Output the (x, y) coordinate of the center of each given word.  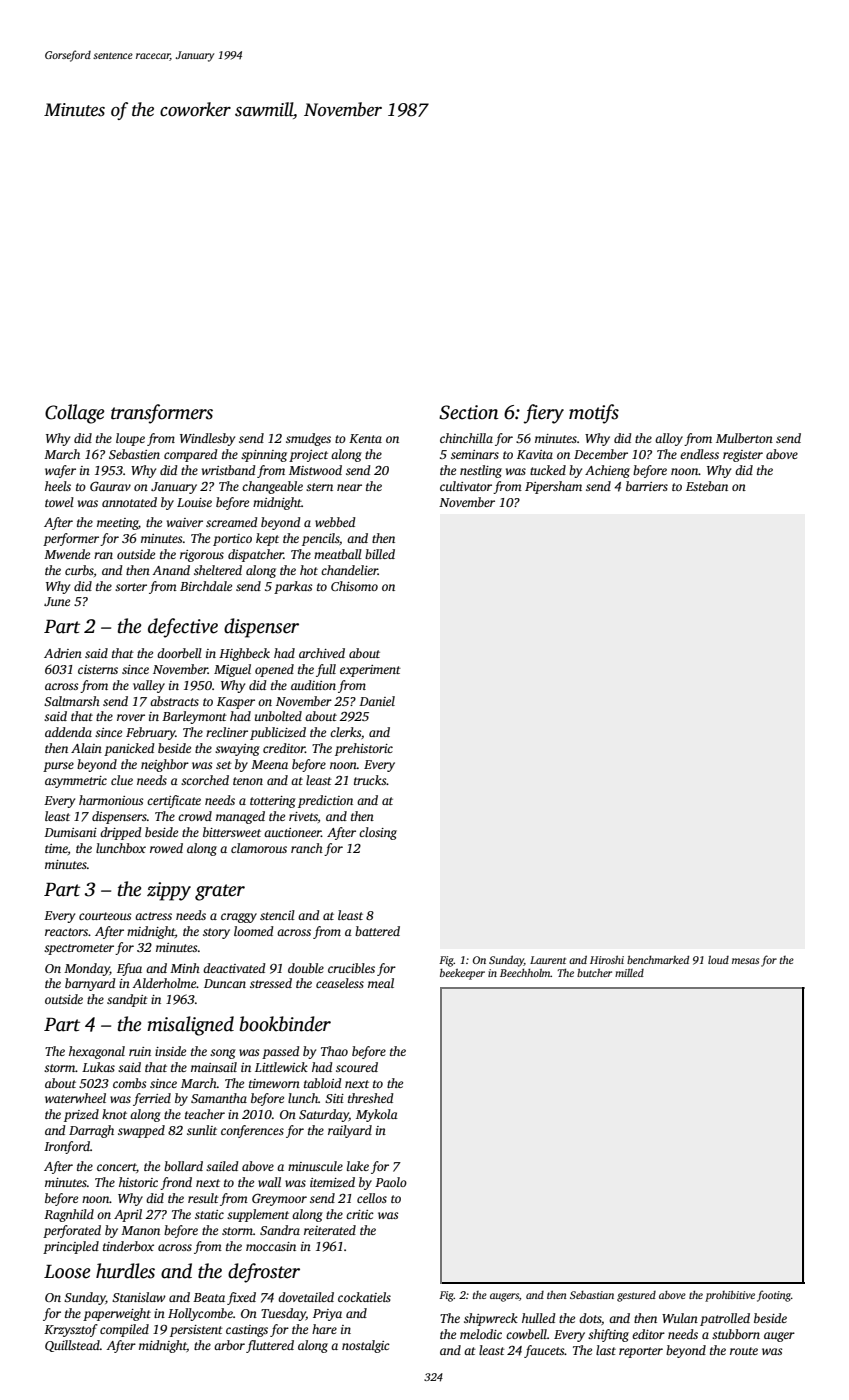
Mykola (377, 1115)
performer (71, 539)
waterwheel (75, 1098)
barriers (647, 486)
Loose (67, 1272)
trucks (370, 780)
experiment (370, 671)
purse (58, 767)
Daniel (377, 701)
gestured (636, 1296)
